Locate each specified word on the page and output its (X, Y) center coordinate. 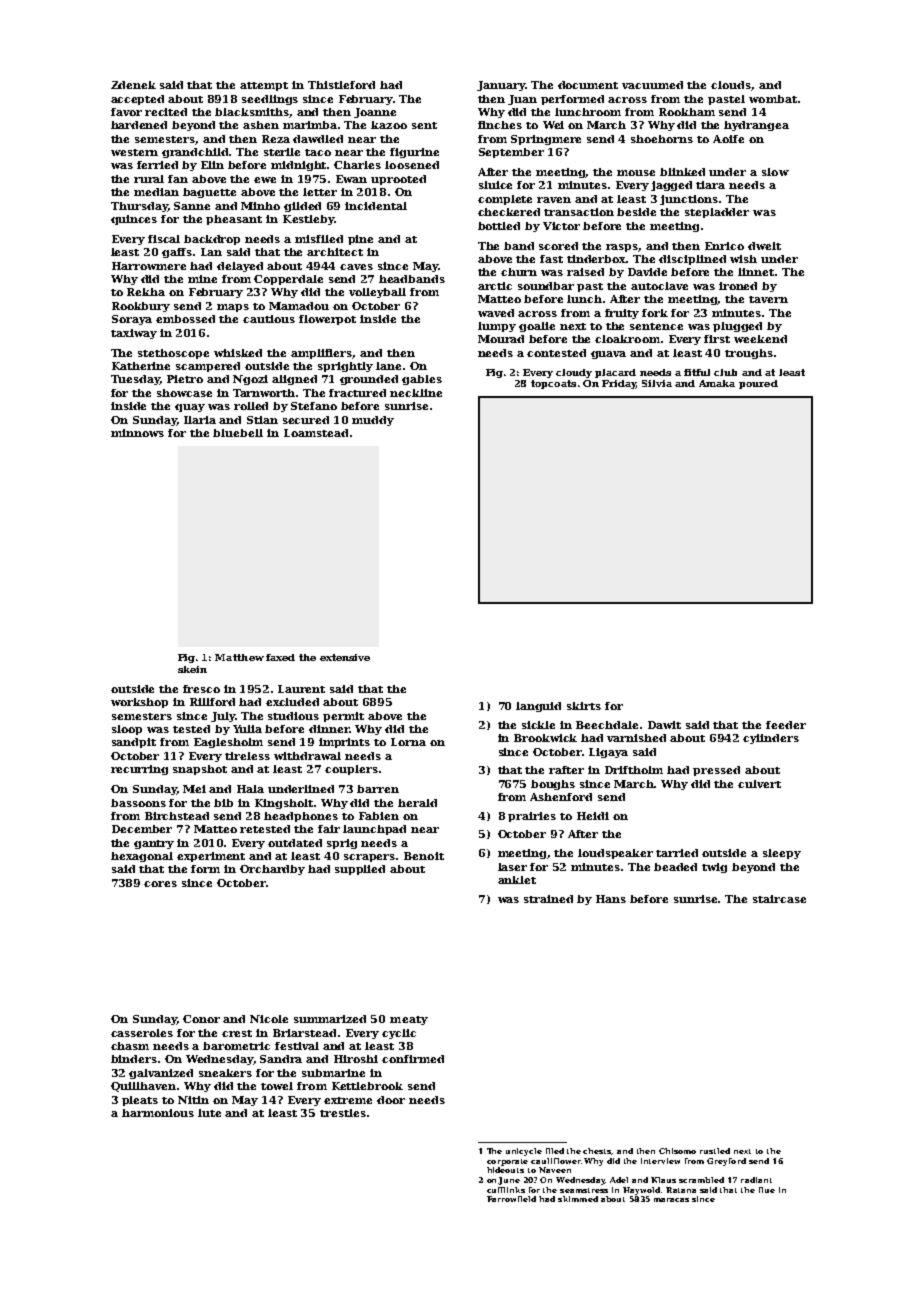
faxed (280, 657)
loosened (412, 165)
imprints (344, 743)
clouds (731, 85)
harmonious (158, 1113)
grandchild (195, 153)
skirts (584, 706)
